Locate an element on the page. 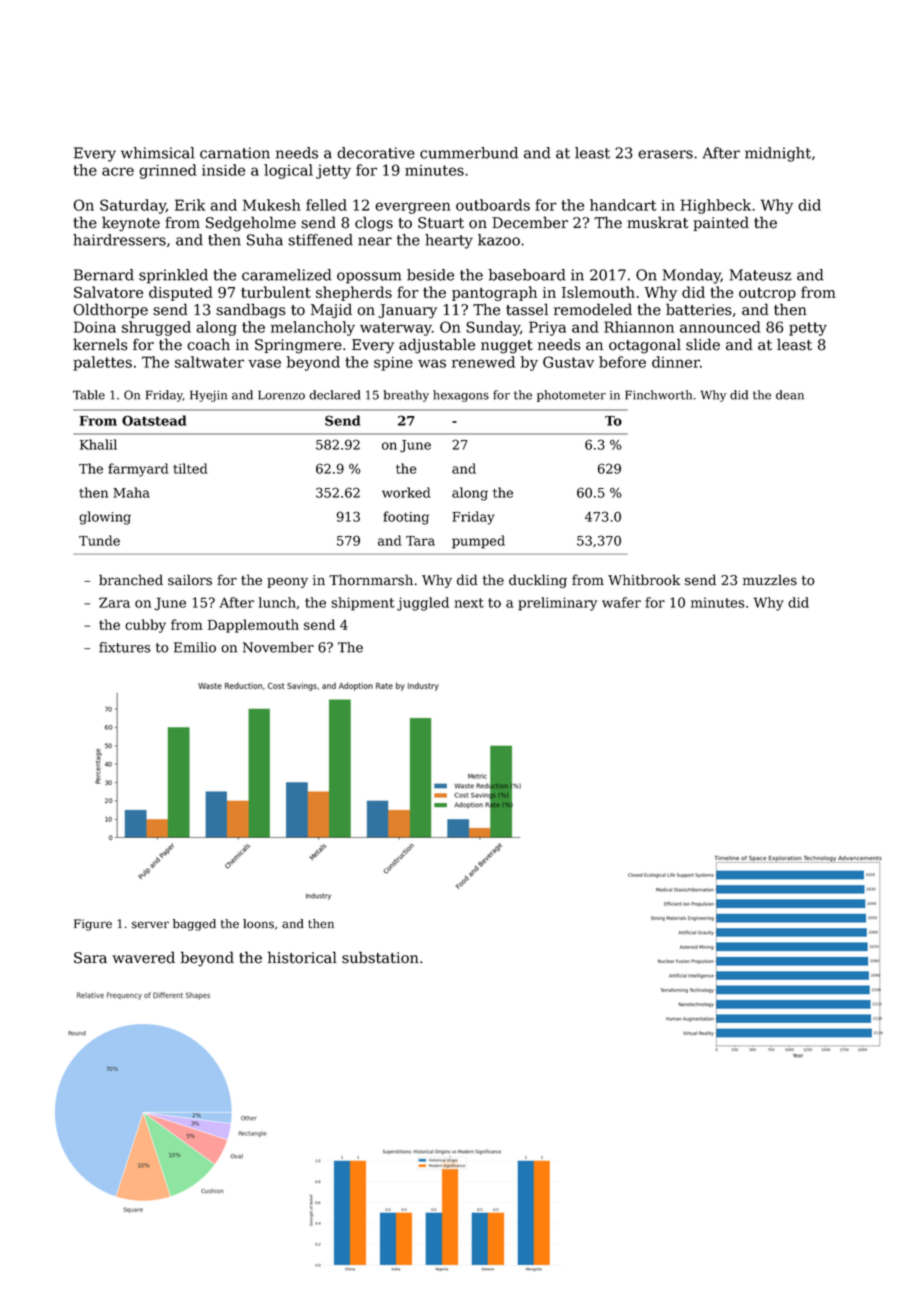 The image size is (914, 1298). worked is located at coordinates (406, 492).
